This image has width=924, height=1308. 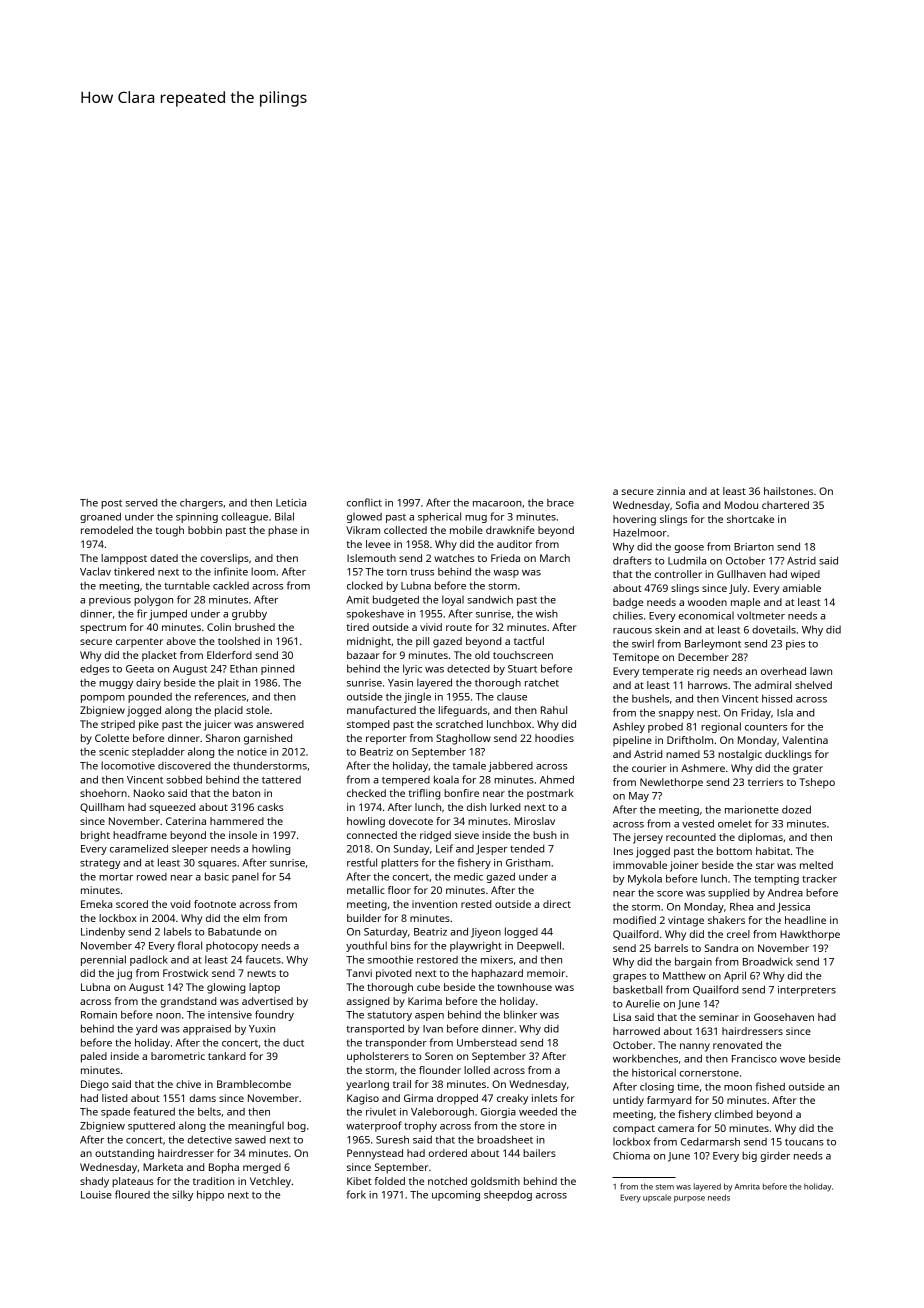 What do you see at coordinates (182, 1195) in the image?
I see `silky` at bounding box center [182, 1195].
